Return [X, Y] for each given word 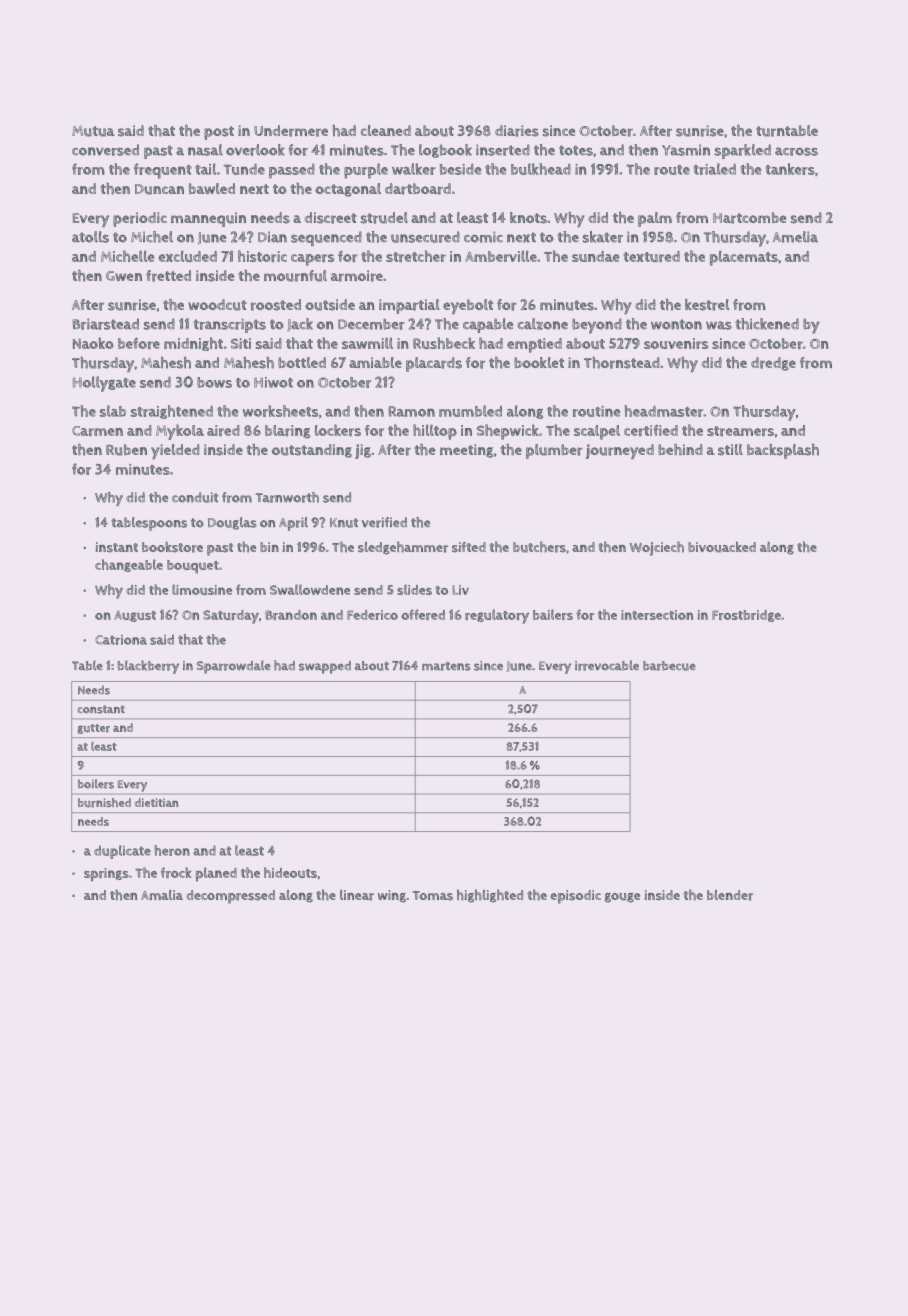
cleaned [386, 130]
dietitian [157, 802]
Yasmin [686, 150]
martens [446, 666]
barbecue [669, 666]
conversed [105, 150]
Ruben [126, 450]
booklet [539, 362]
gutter [93, 729]
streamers [740, 431]
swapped [325, 667]
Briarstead [105, 324]
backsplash [783, 451]
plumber [554, 451]
